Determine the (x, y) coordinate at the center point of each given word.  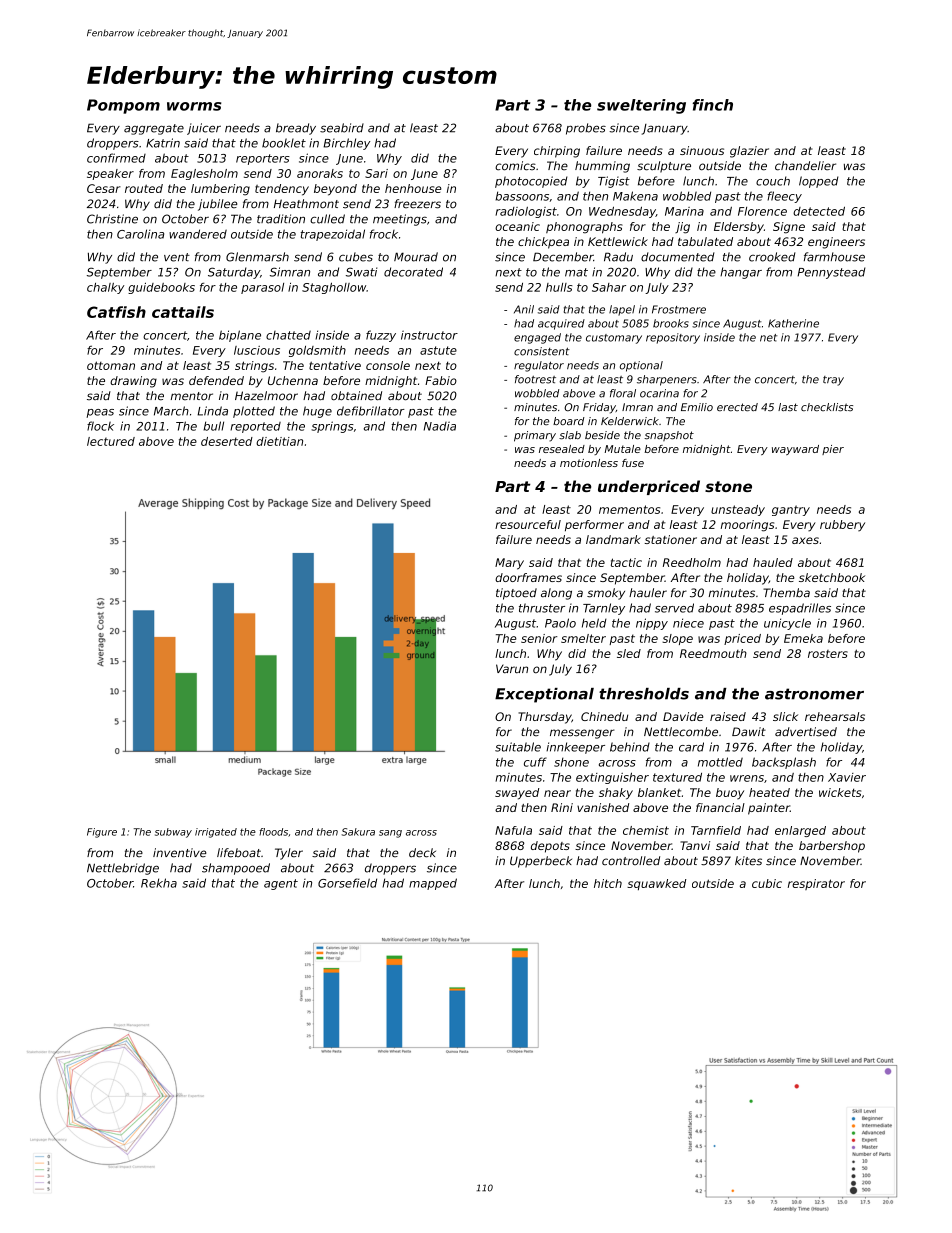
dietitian (279, 441)
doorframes (528, 577)
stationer (671, 539)
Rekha (159, 883)
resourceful (528, 524)
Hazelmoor (266, 396)
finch (712, 105)
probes (586, 129)
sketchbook (832, 577)
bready (296, 129)
